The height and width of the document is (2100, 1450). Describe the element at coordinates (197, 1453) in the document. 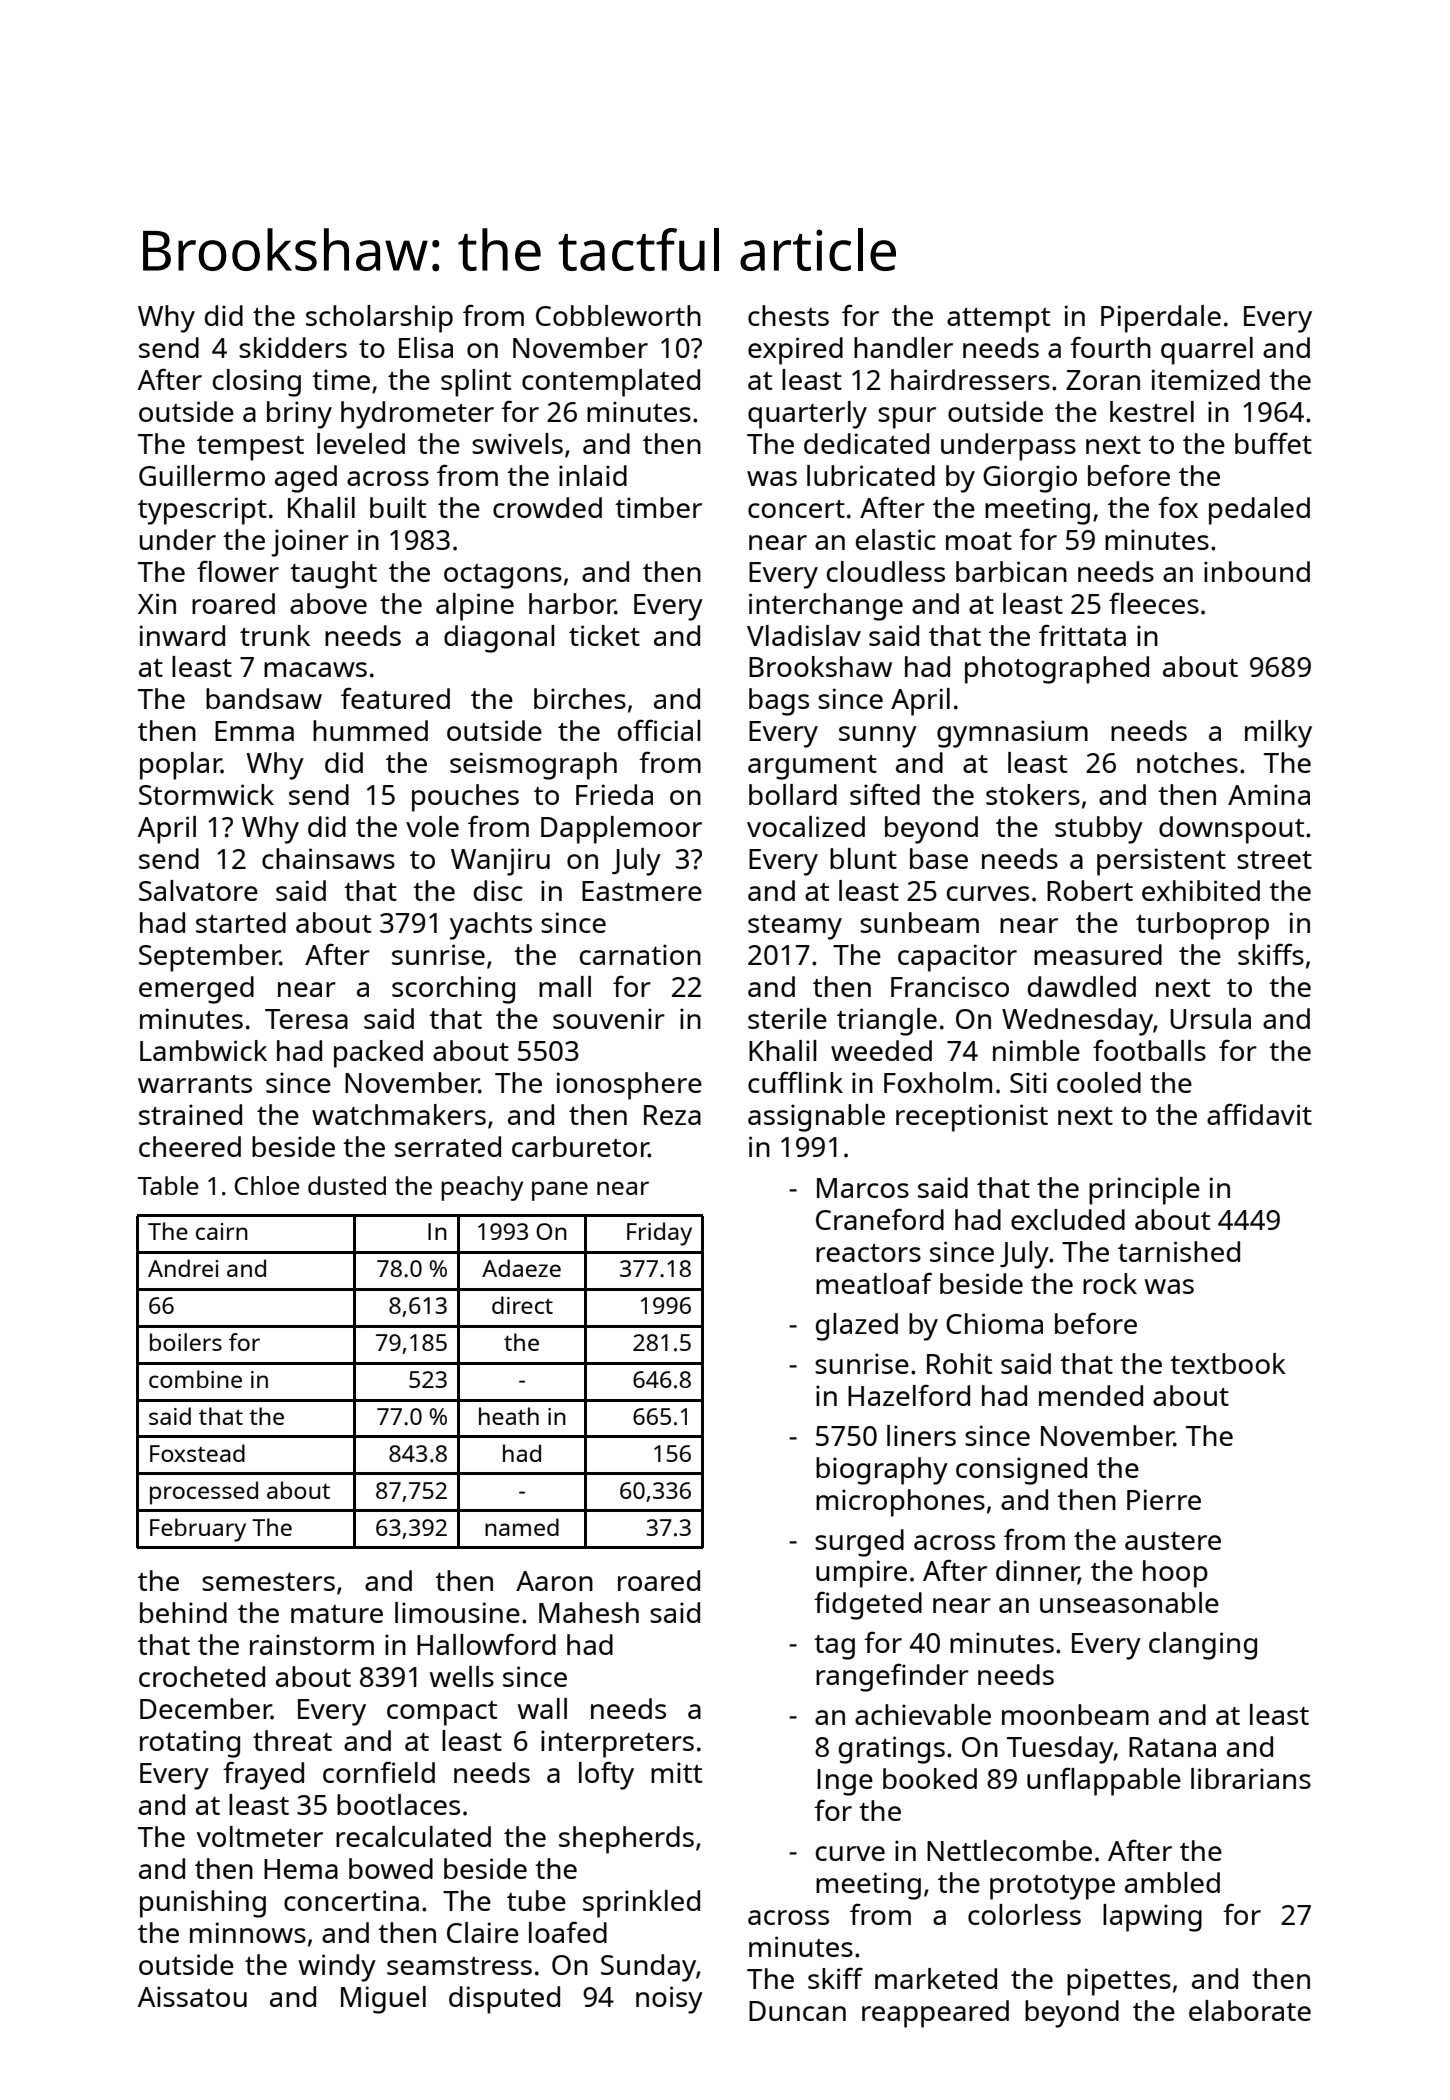

I see `Foxstead` at that location.
